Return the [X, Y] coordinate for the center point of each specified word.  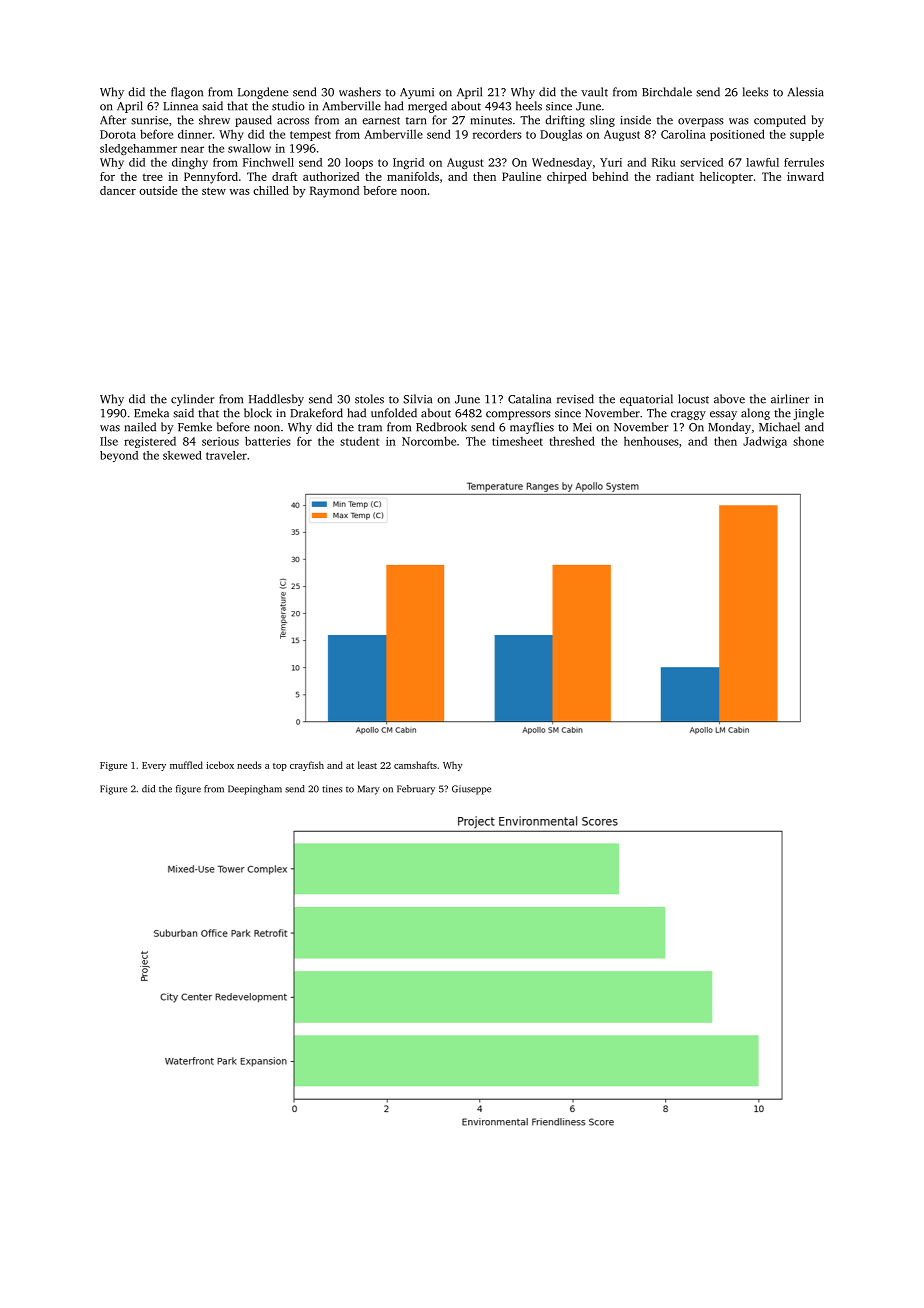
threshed [572, 441]
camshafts [415, 765]
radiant [675, 176]
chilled [271, 190]
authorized [331, 176]
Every [154, 766]
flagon [187, 93]
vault [594, 92]
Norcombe [429, 441]
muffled [186, 765]
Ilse [109, 441]
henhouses [651, 441]
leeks [755, 92]
